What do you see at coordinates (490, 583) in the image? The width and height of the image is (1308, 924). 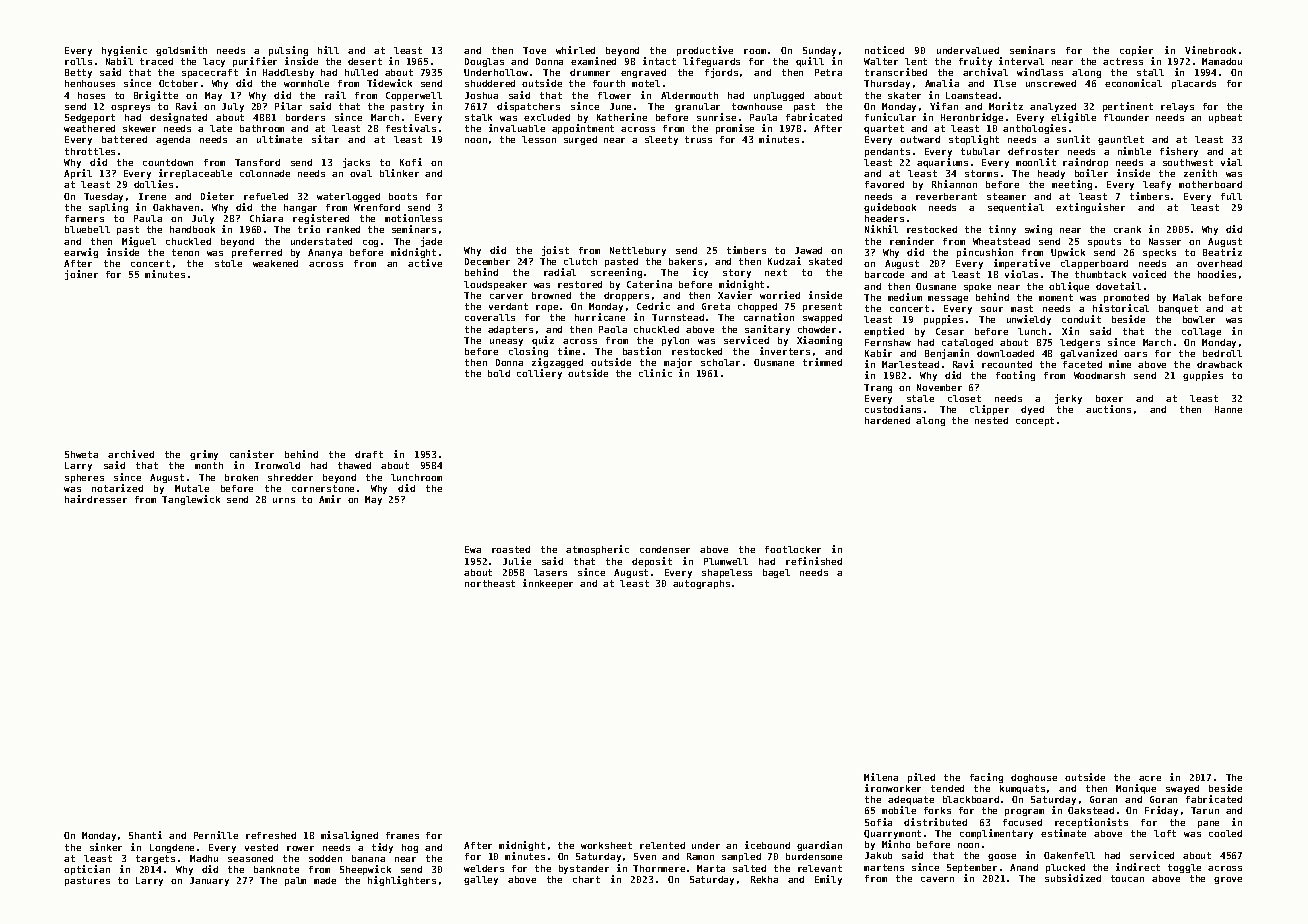 I see `northeast` at bounding box center [490, 583].
